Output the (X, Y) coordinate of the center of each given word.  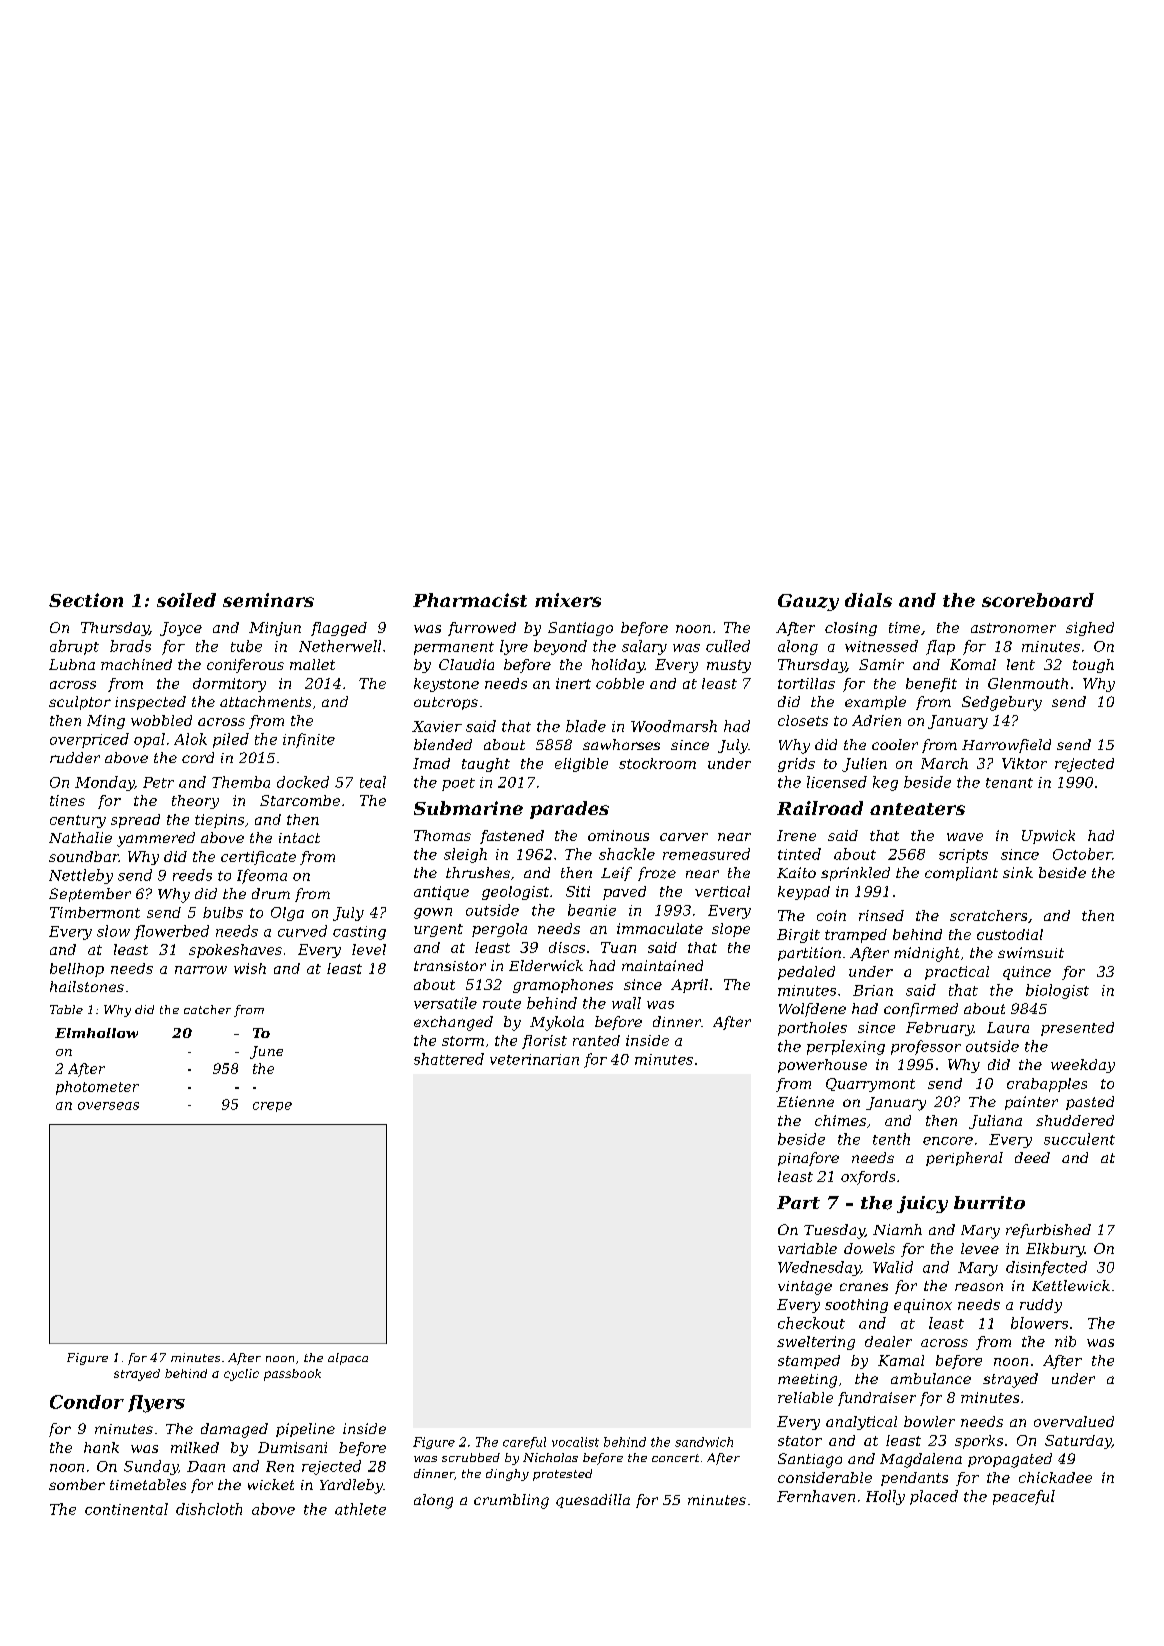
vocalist (575, 1442)
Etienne (805, 1101)
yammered (156, 839)
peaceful (1024, 1497)
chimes (840, 1120)
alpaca (348, 1359)
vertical (722, 891)
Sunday (151, 1467)
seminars (268, 600)
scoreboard (1038, 600)
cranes (864, 1287)
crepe (272, 1107)
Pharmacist (470, 600)
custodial (1010, 934)
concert (675, 1458)
